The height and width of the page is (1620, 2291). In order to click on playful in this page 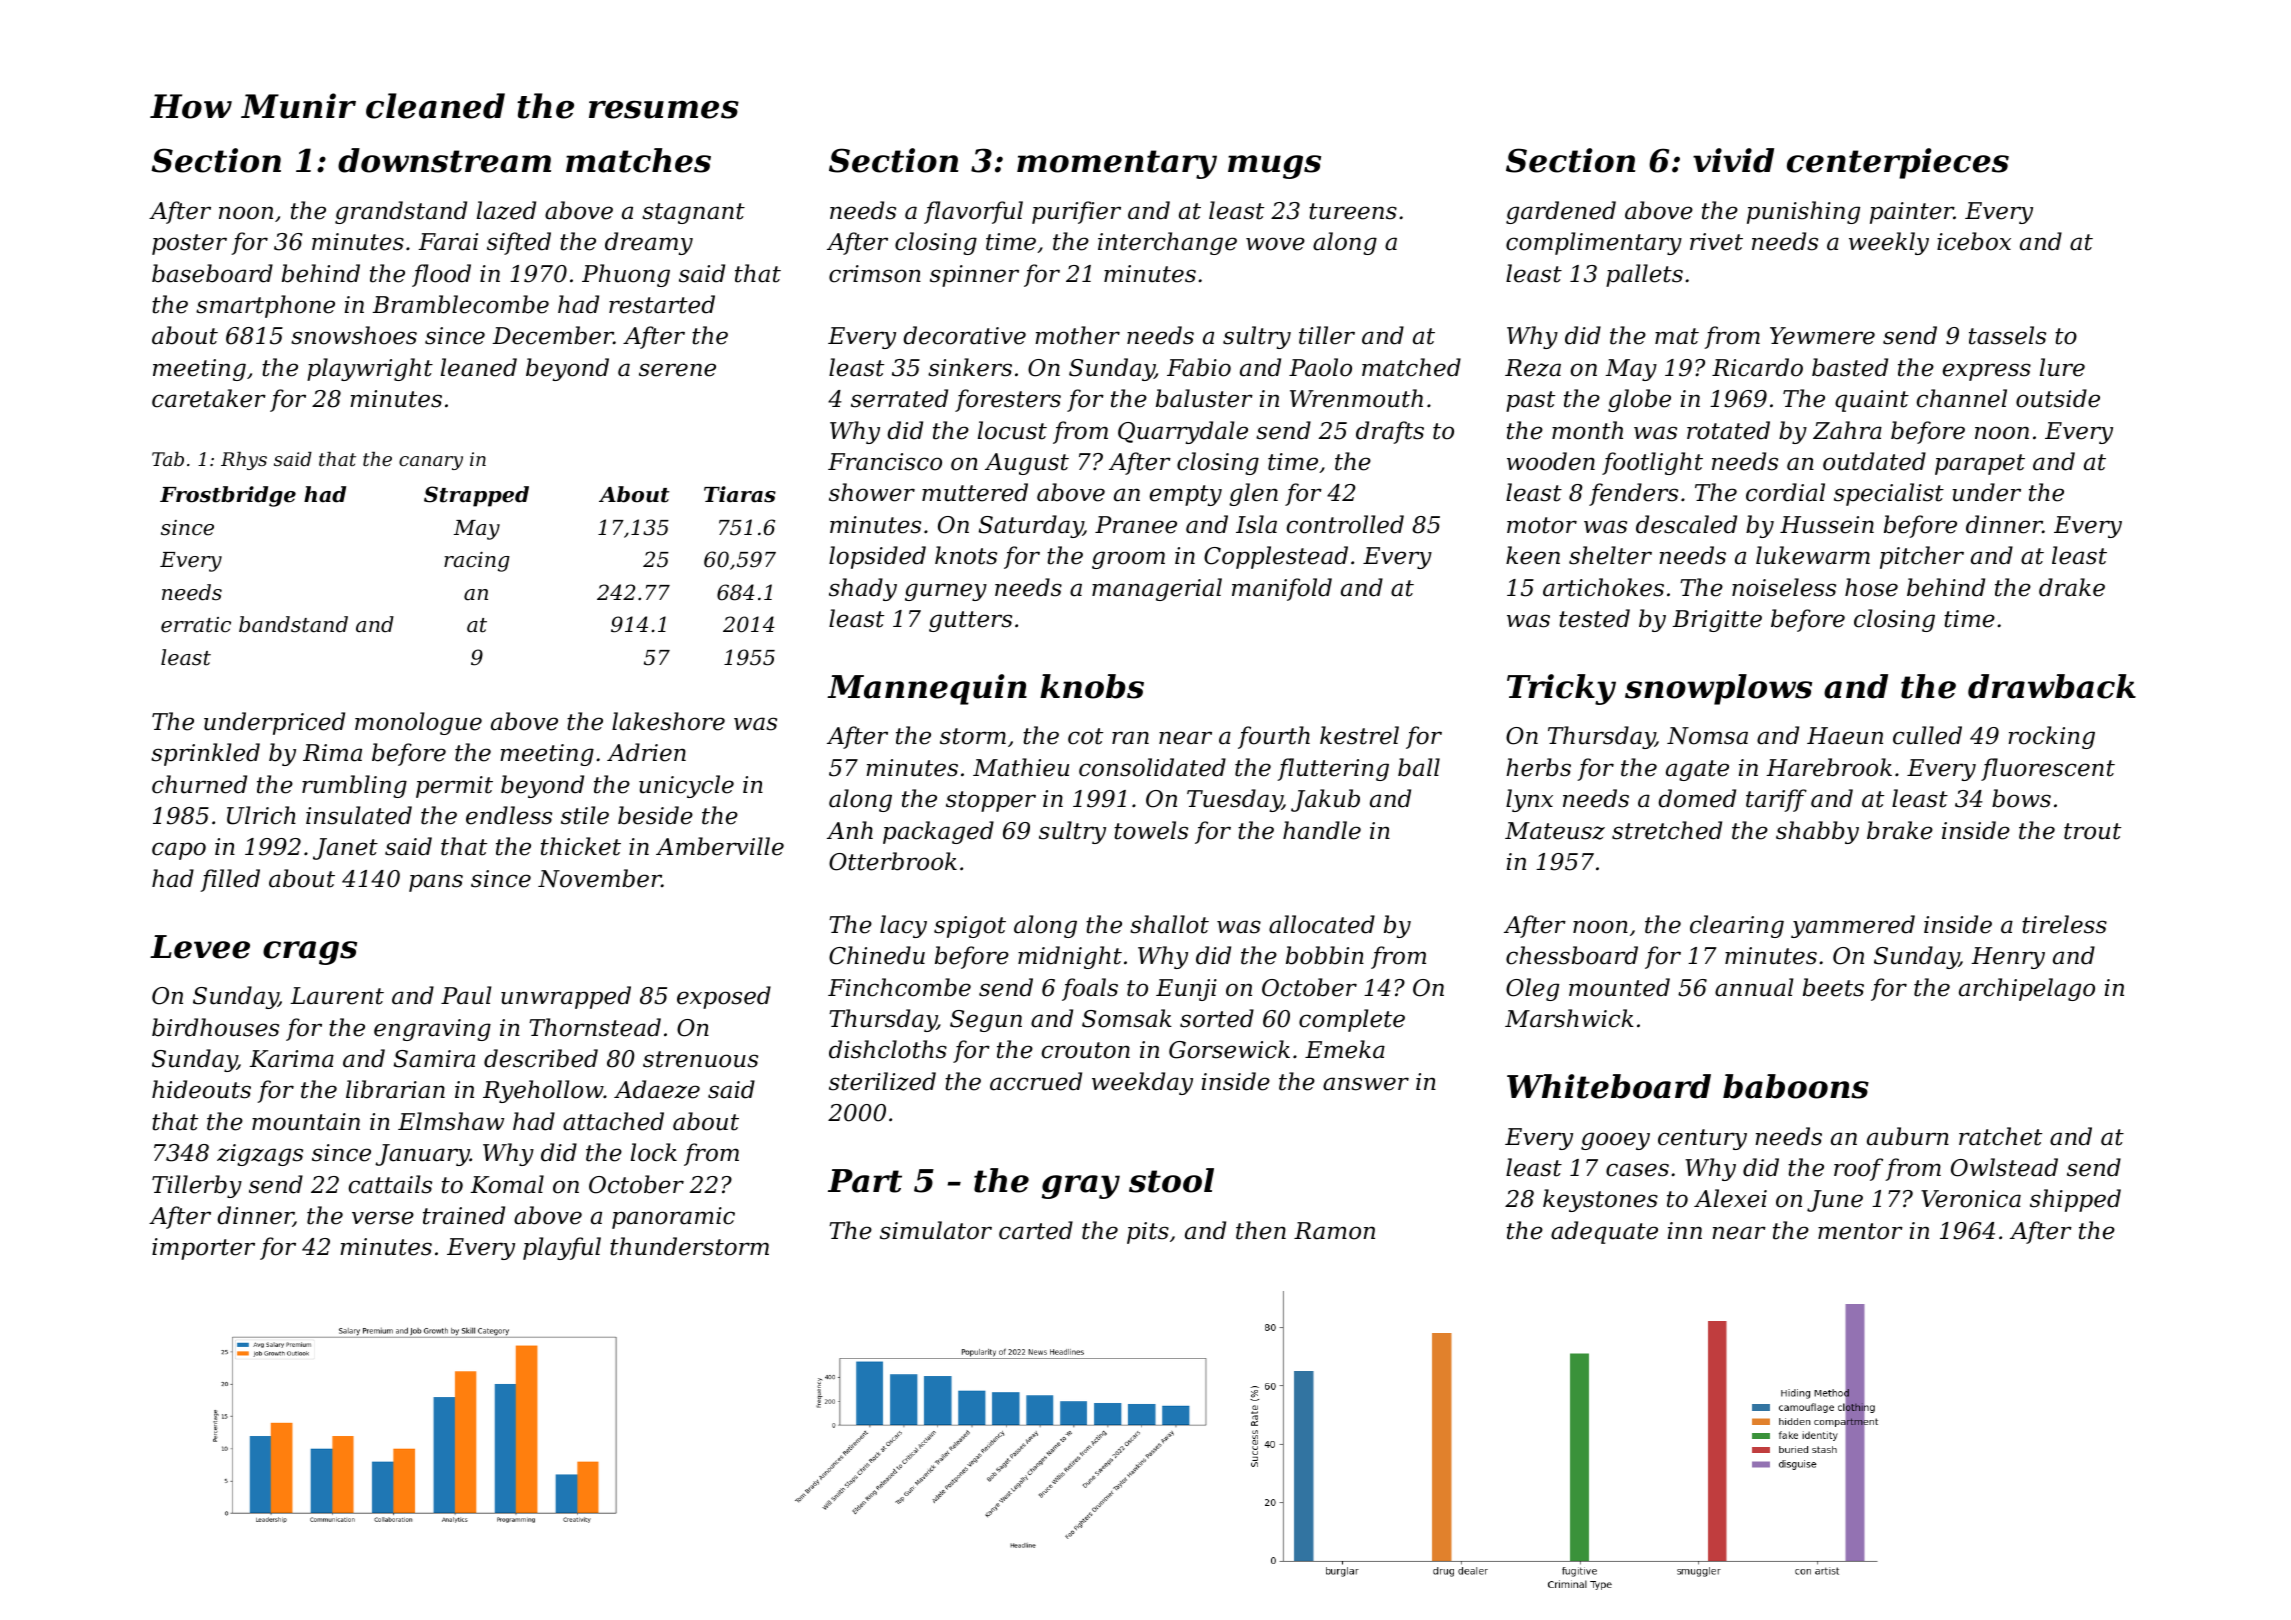, I will do `click(562, 1248)`.
